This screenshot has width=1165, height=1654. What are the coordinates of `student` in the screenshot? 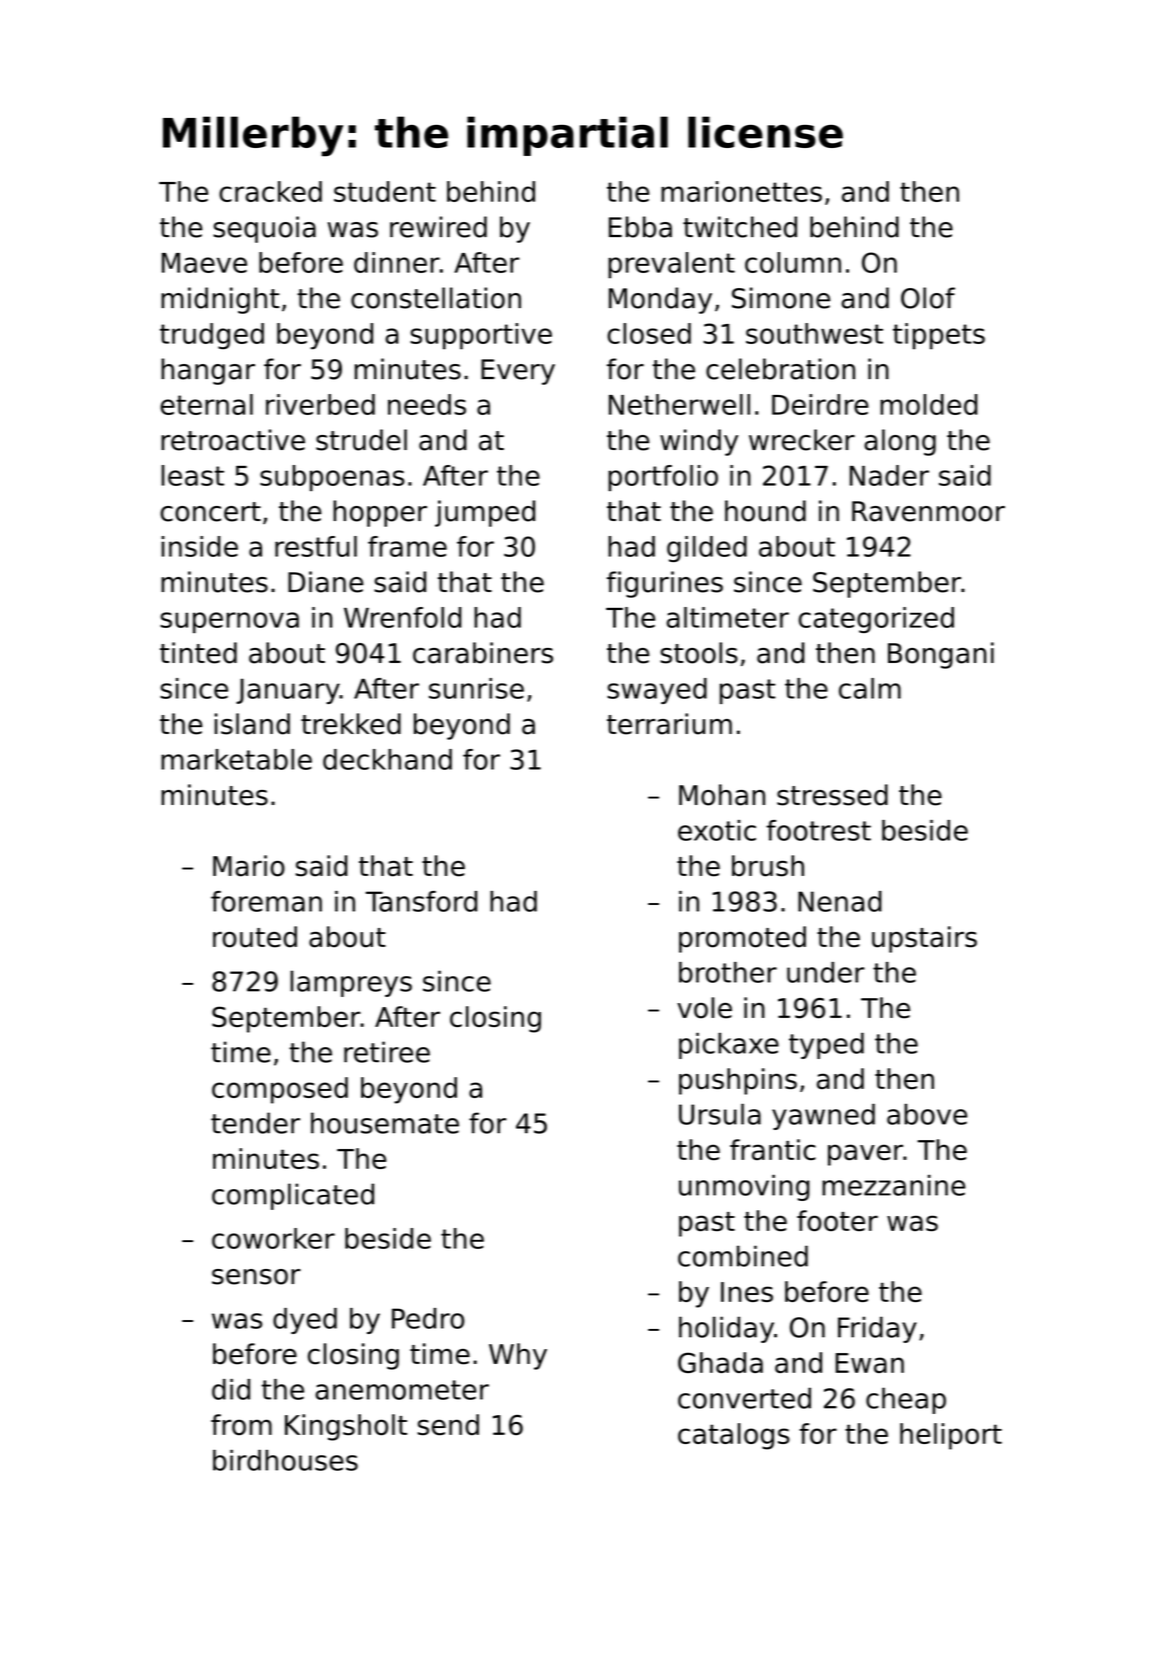 It's located at (385, 191).
